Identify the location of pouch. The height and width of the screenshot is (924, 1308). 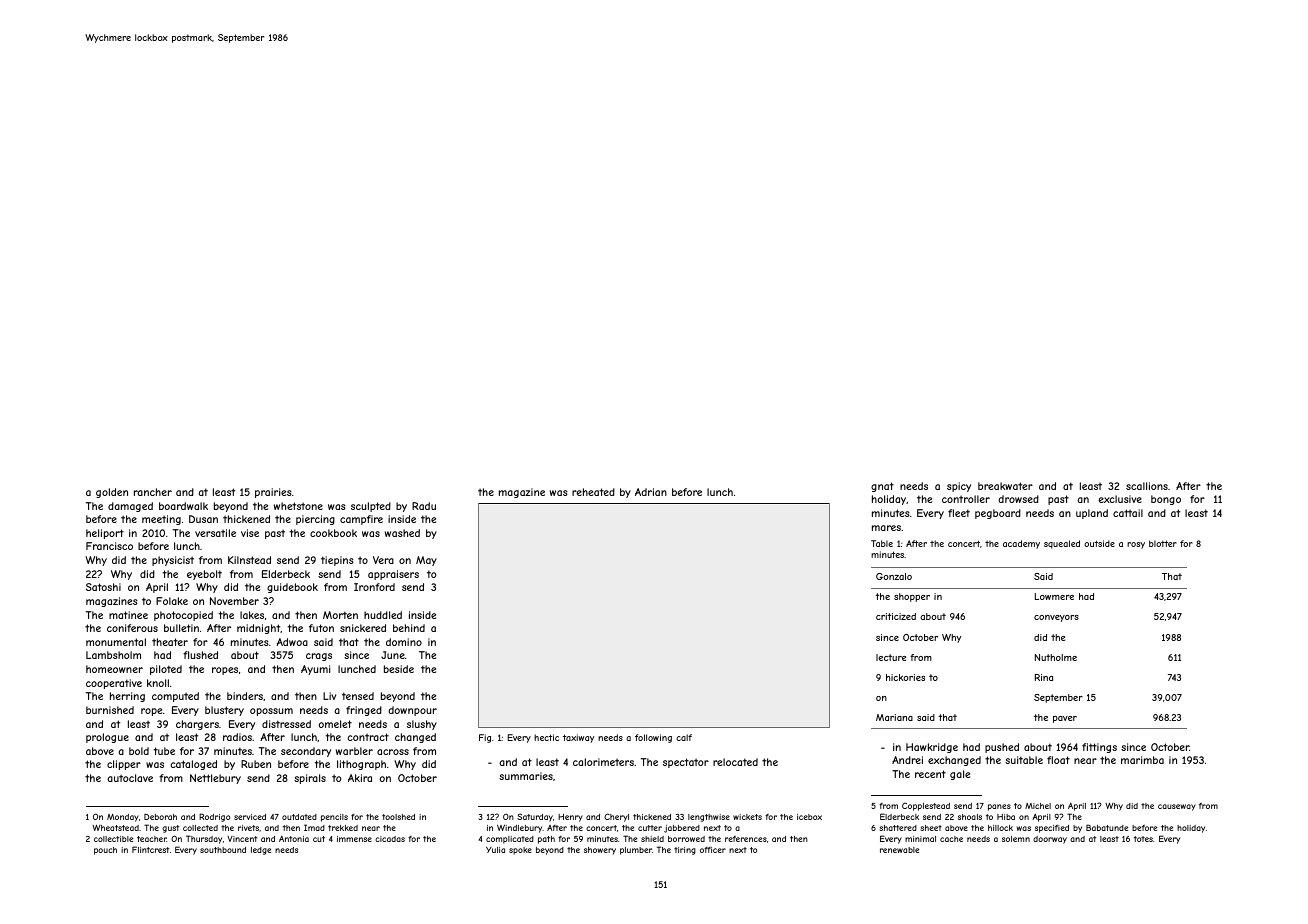
(105, 851).
